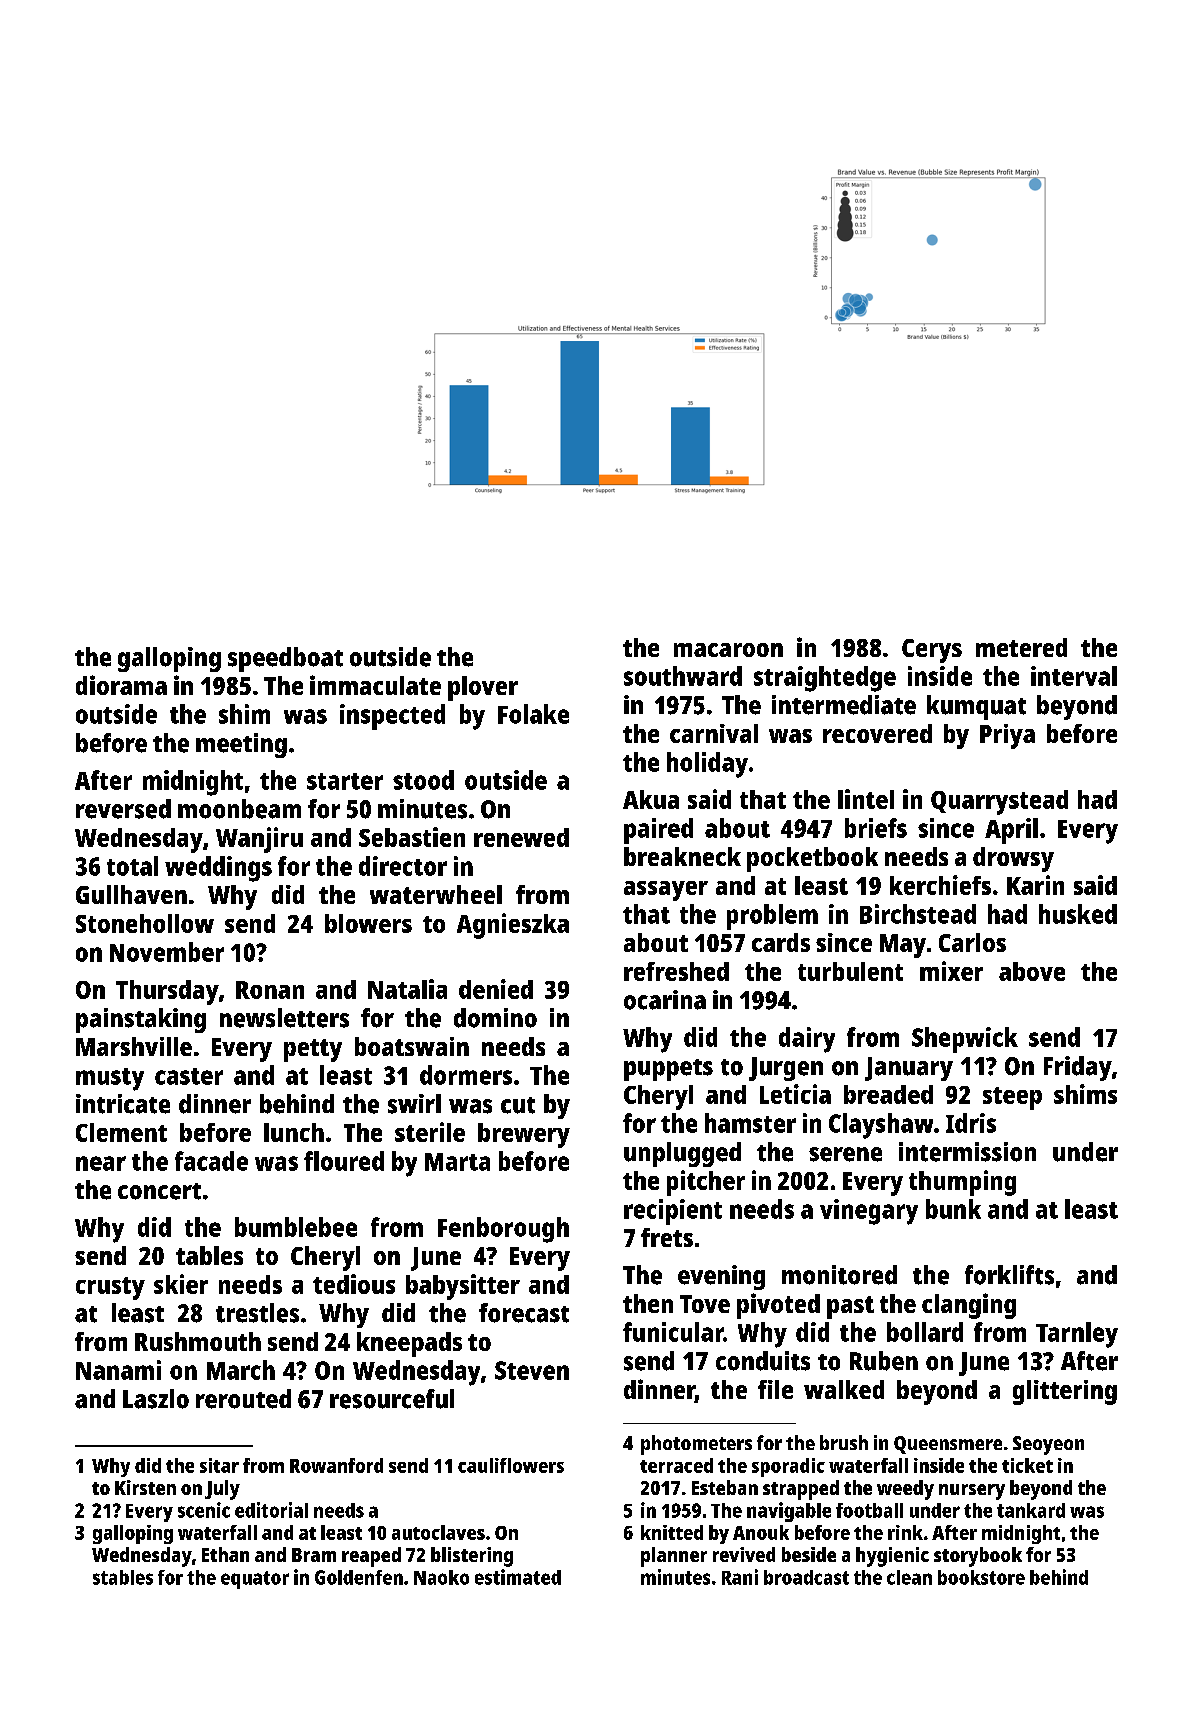 The width and height of the image is (1193, 1727). Describe the element at coordinates (121, 685) in the image. I see `diorama` at that location.
